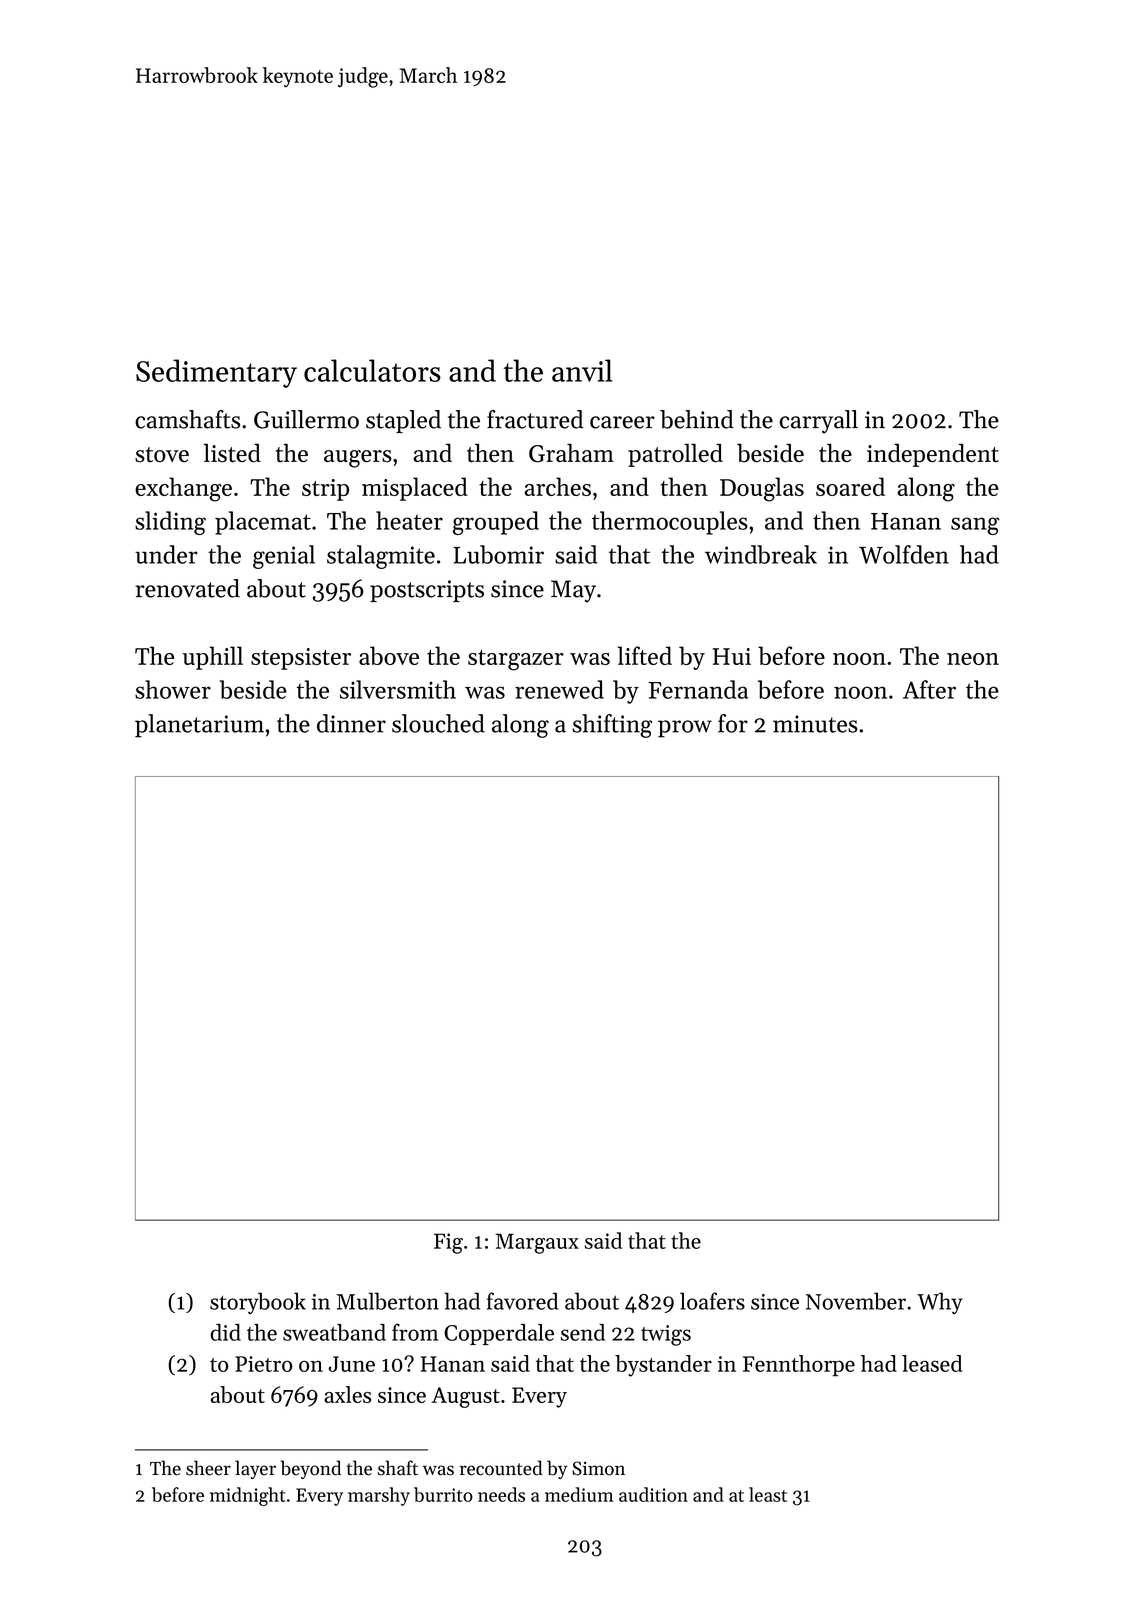 The image size is (1134, 1603). Describe the element at coordinates (188, 588) in the screenshot. I see `renovated` at that location.
